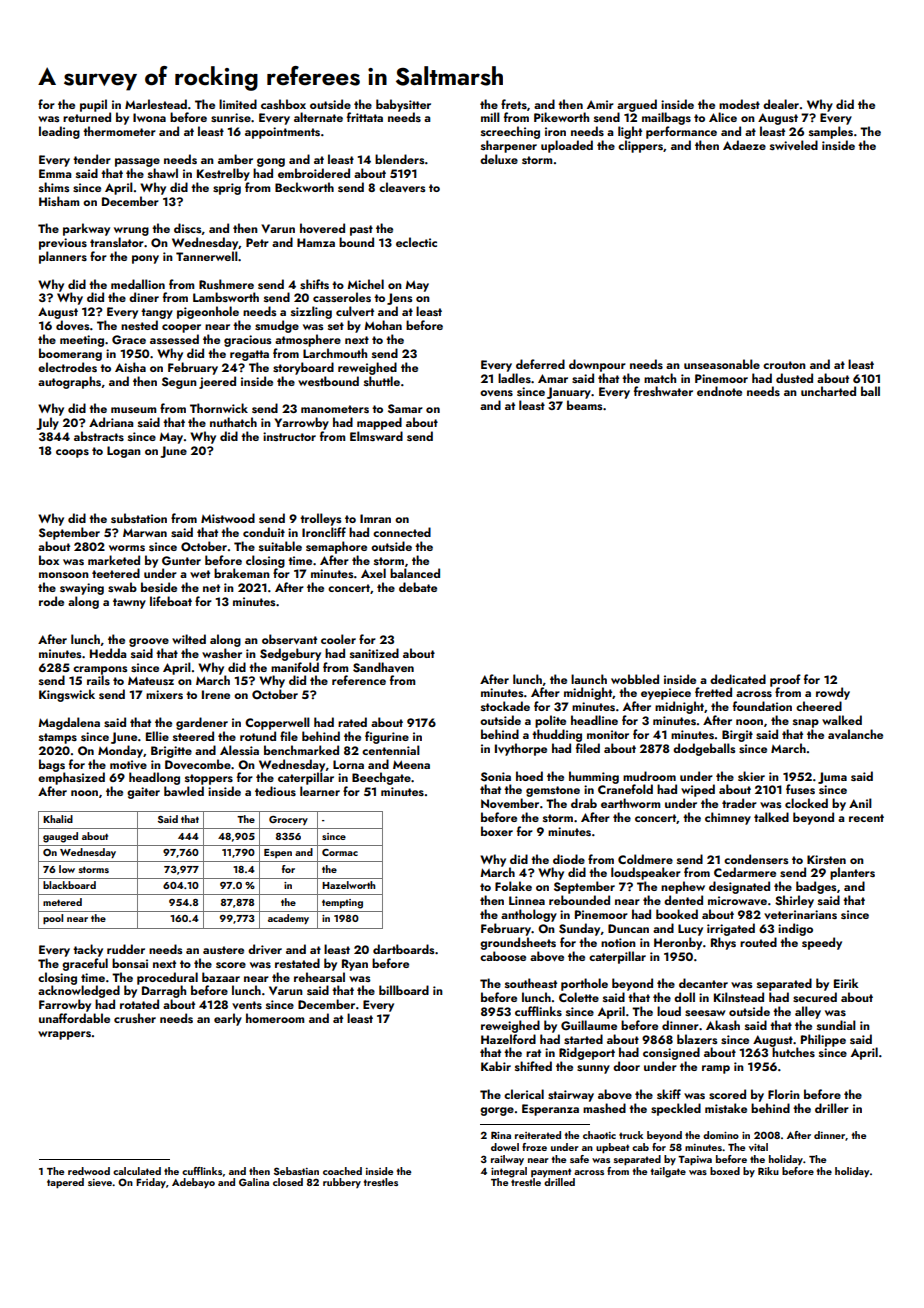  I want to click on bawled, so click(184, 791).
